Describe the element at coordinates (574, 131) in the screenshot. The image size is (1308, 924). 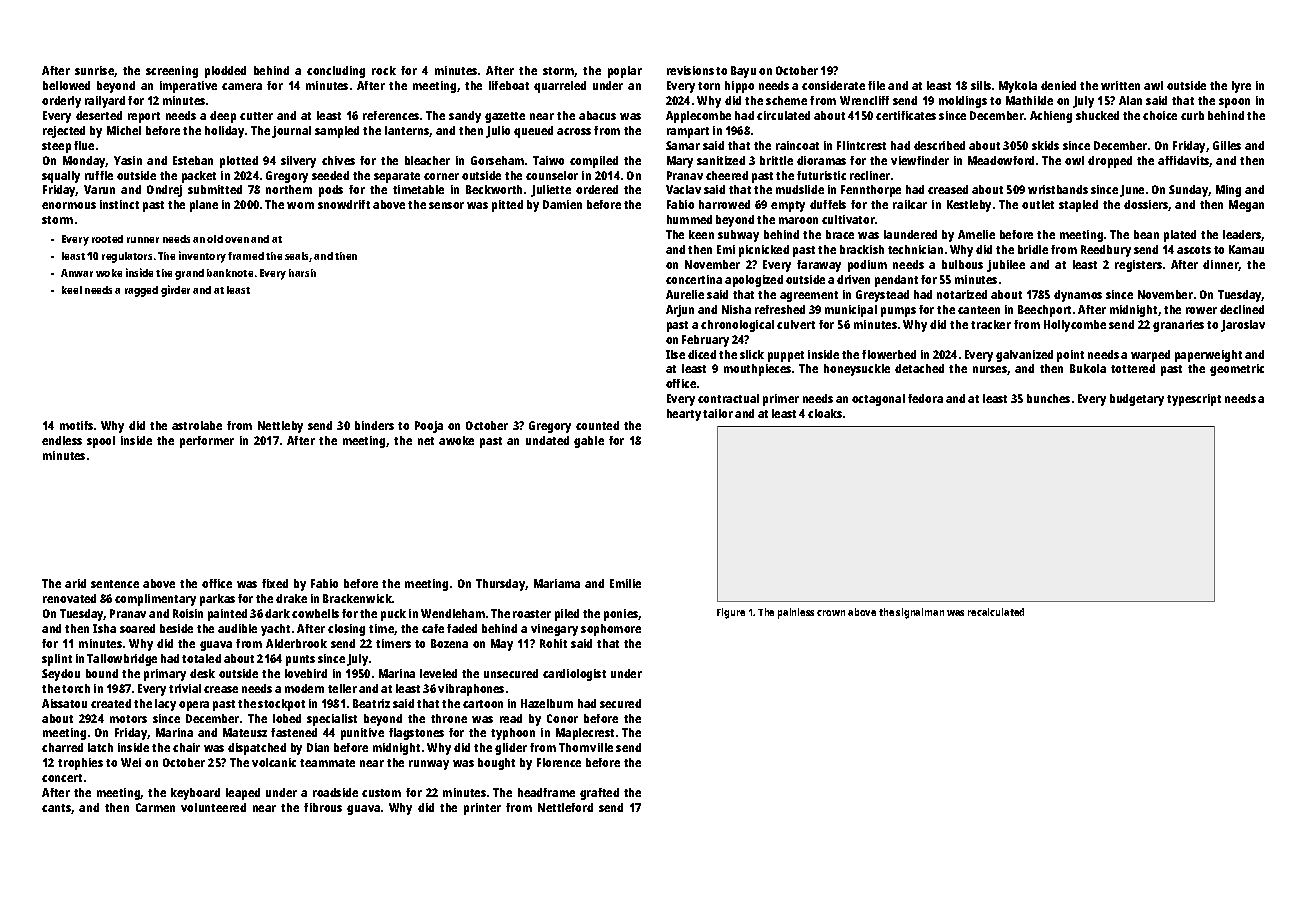
I see `across` at that location.
